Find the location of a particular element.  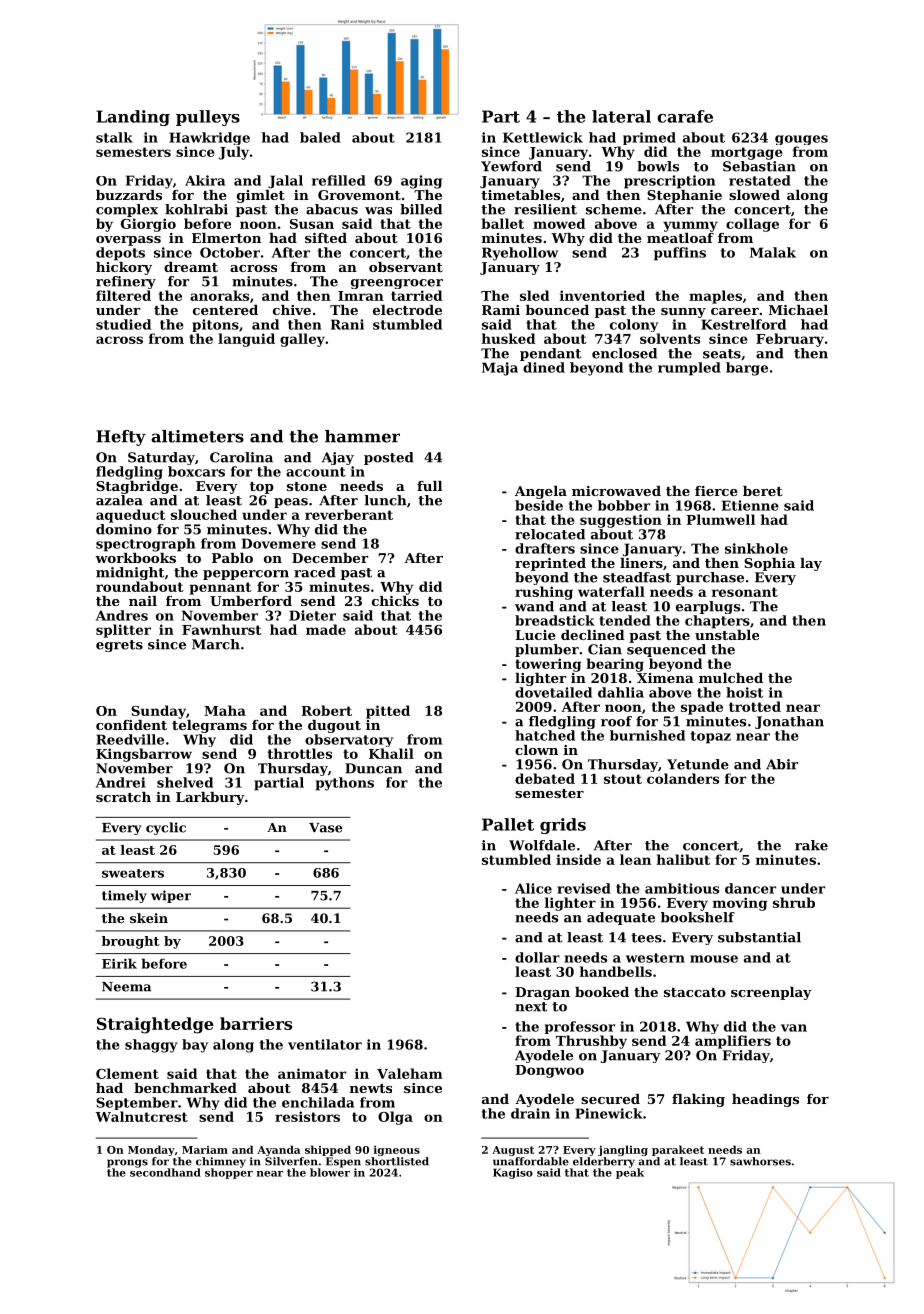

midnight is located at coordinates (130, 573).
